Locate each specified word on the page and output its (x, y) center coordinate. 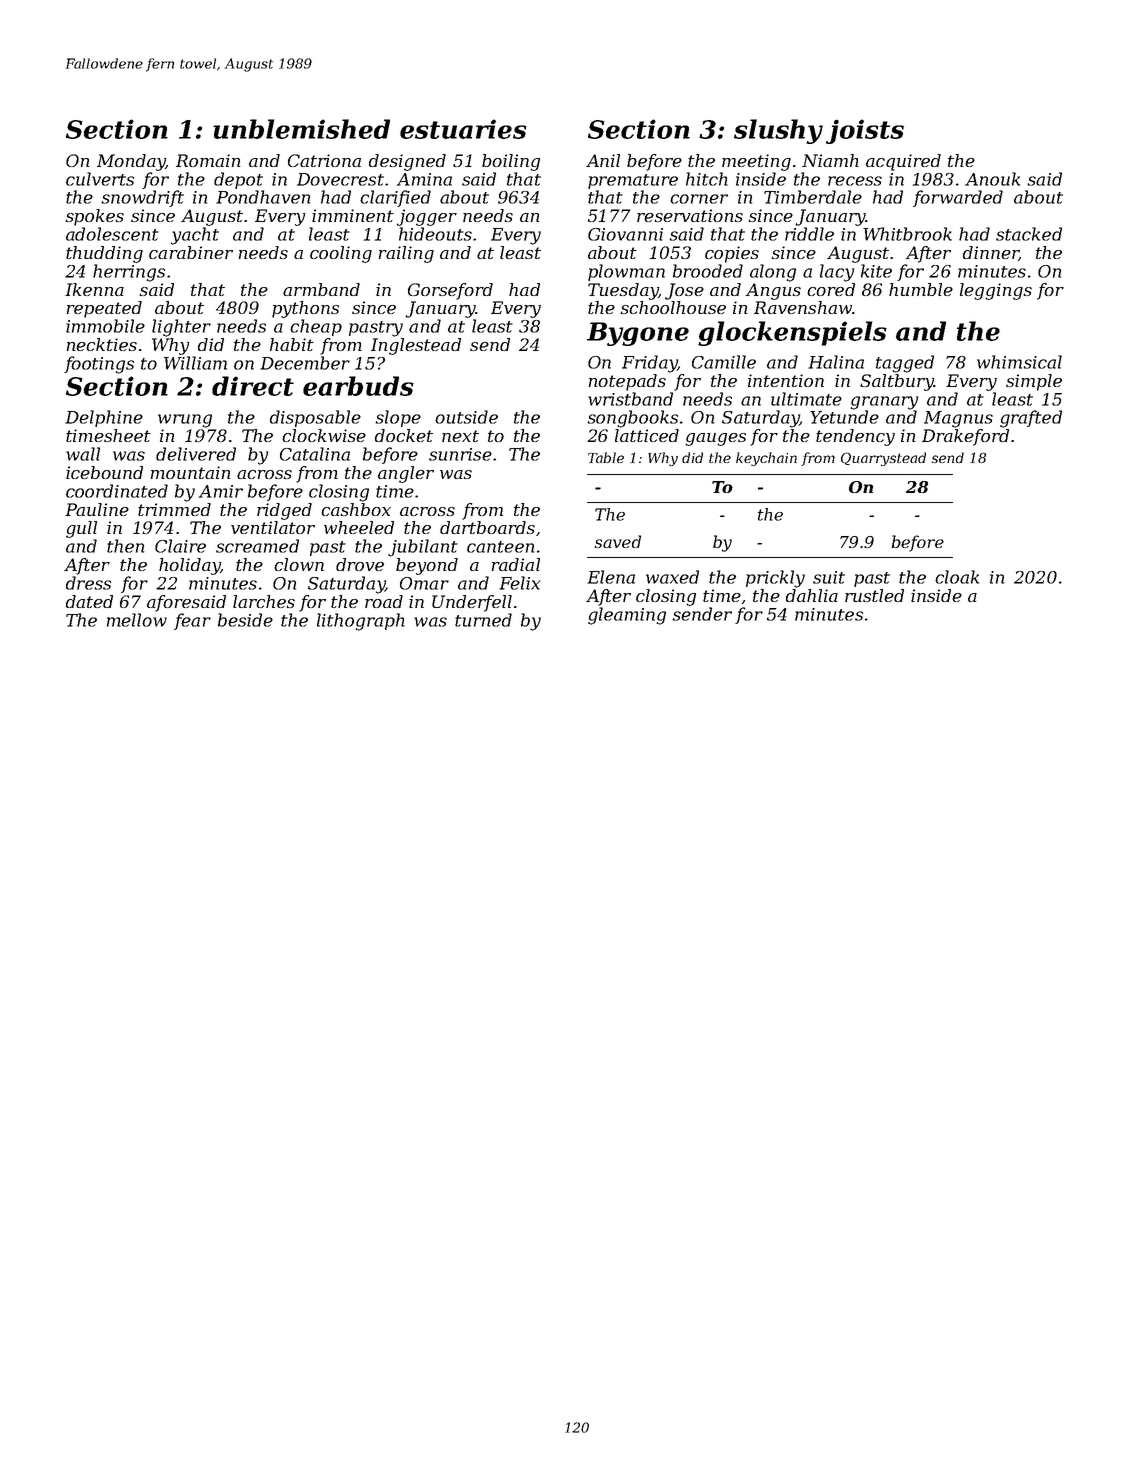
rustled (874, 595)
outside (466, 417)
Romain (208, 160)
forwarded (958, 198)
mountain (190, 472)
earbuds (358, 386)
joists (865, 131)
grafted (1031, 419)
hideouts (435, 234)
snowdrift (142, 198)
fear (192, 621)
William (195, 363)
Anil (603, 160)
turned (483, 620)
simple (1034, 382)
